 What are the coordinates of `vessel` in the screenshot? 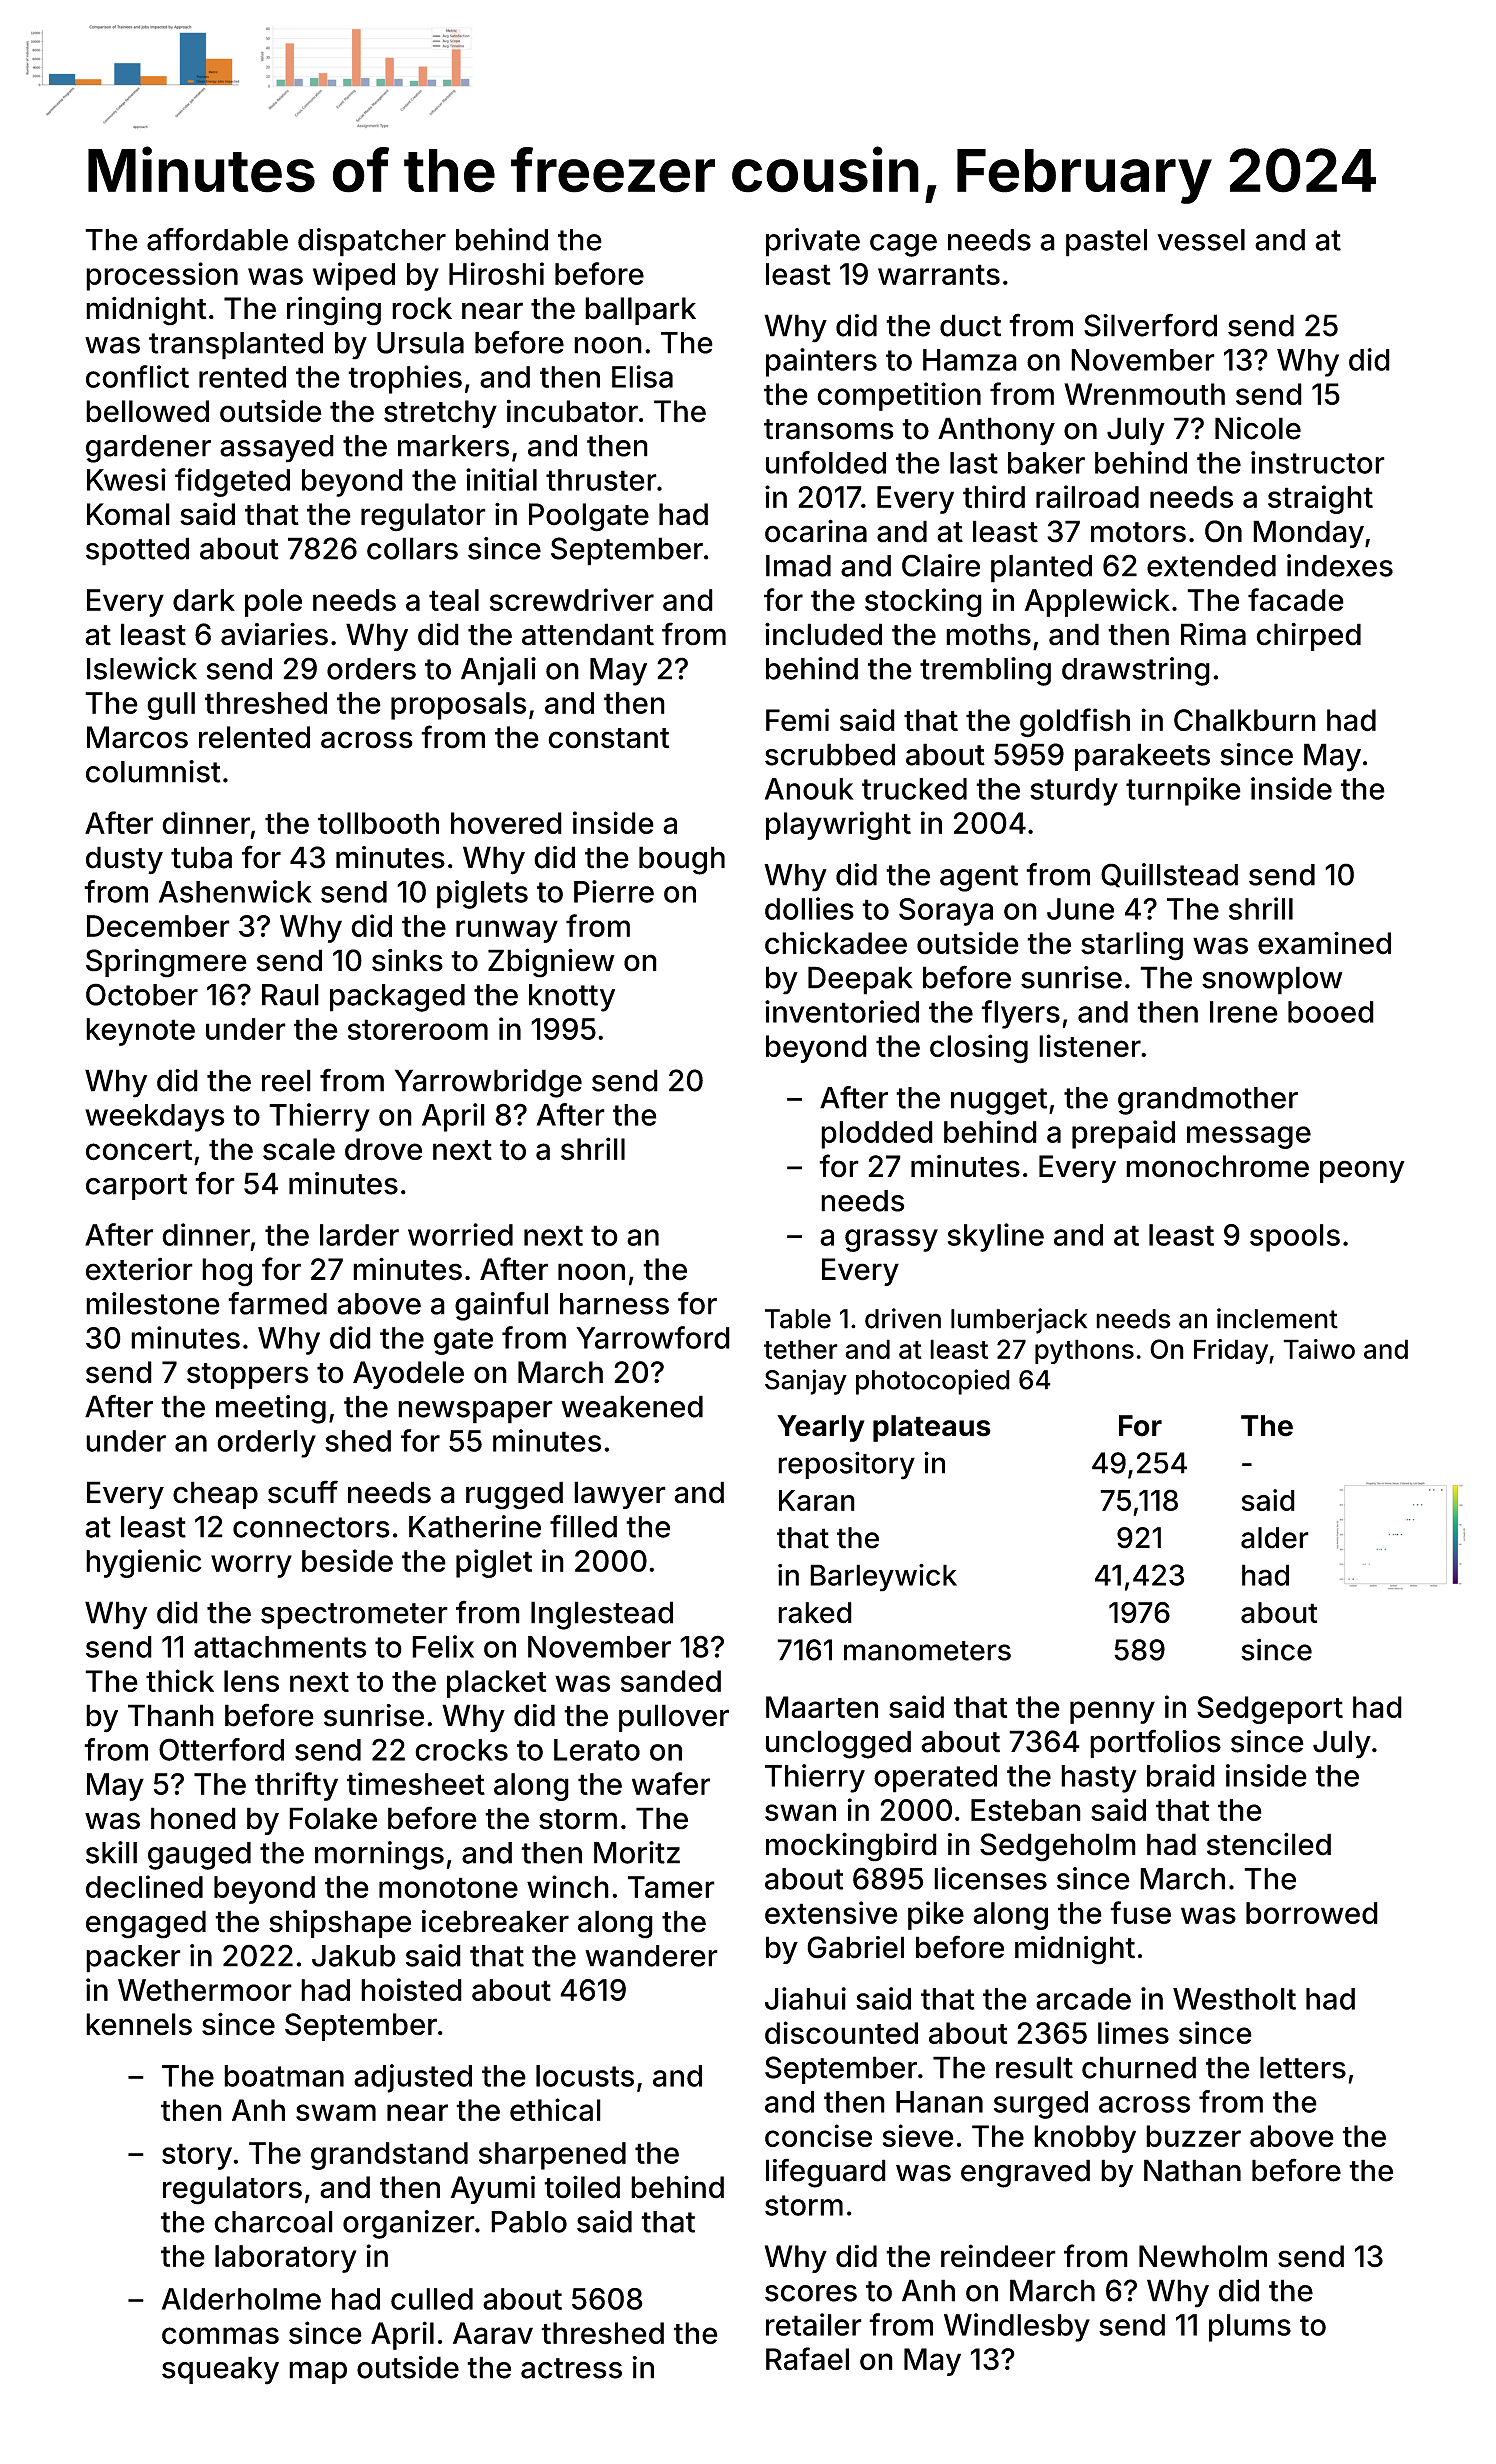 It's located at (1201, 240).
